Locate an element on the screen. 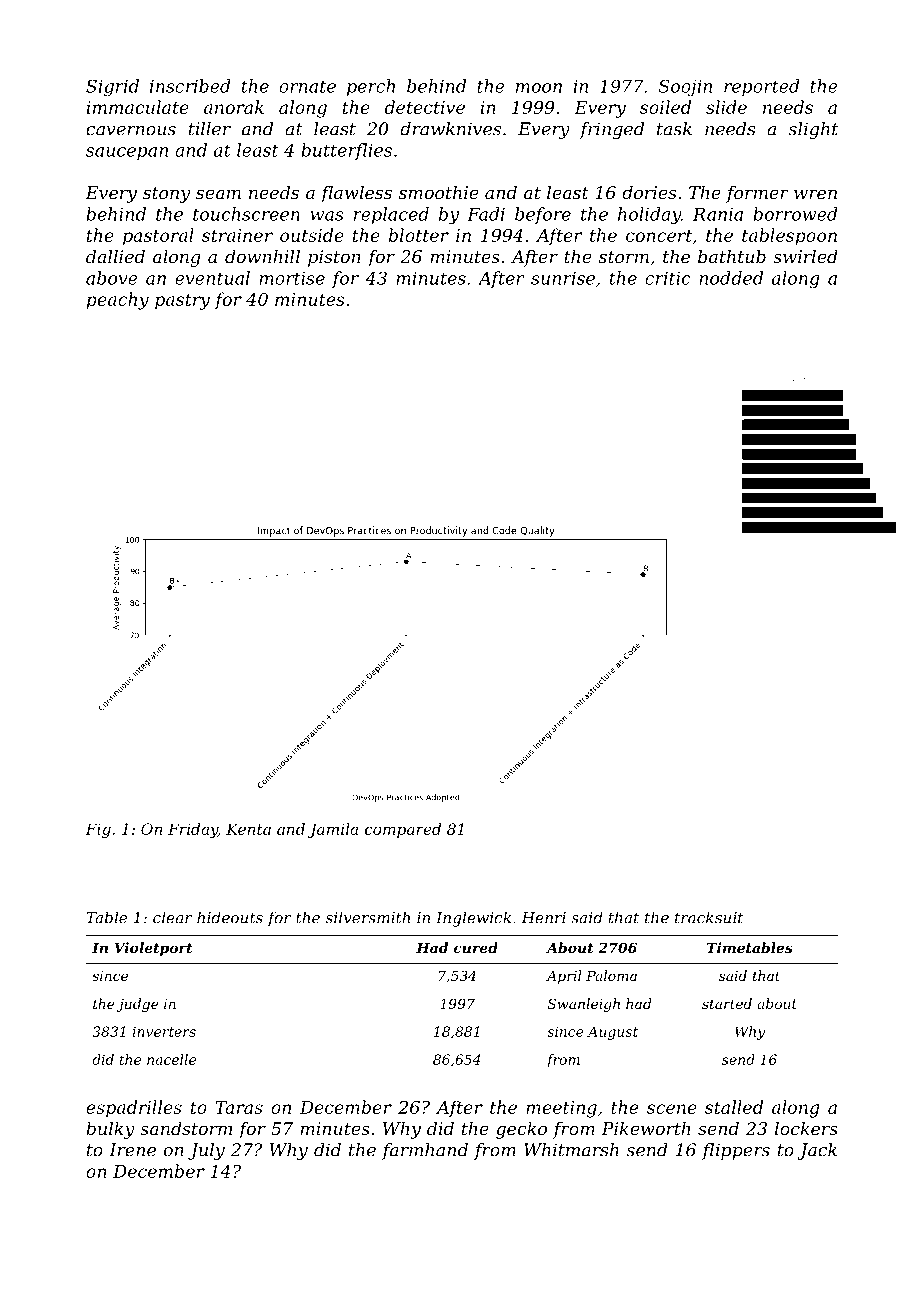 The image size is (924, 1308). Henri is located at coordinates (544, 918).
